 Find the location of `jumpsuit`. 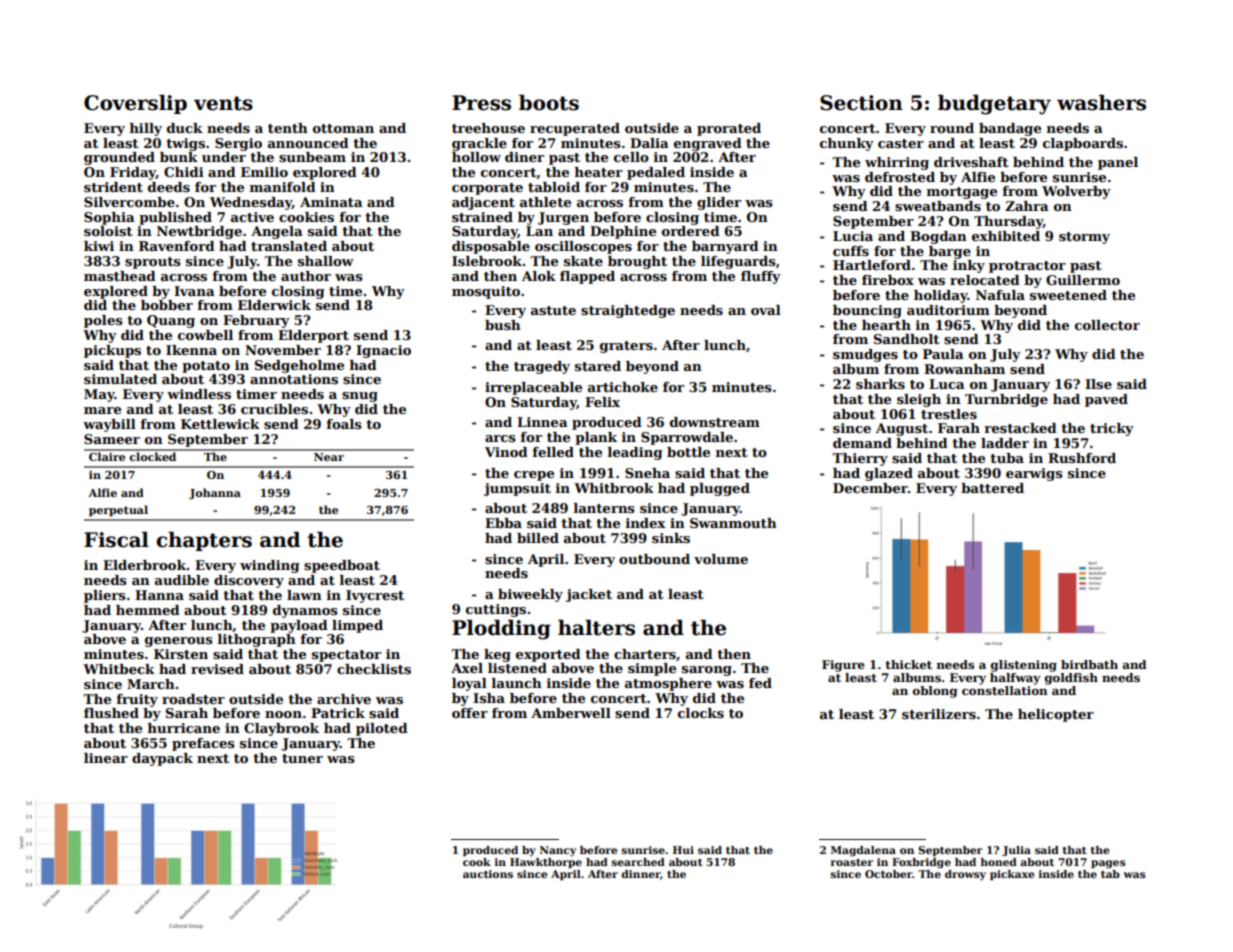

jumpsuit is located at coordinates (517, 489).
